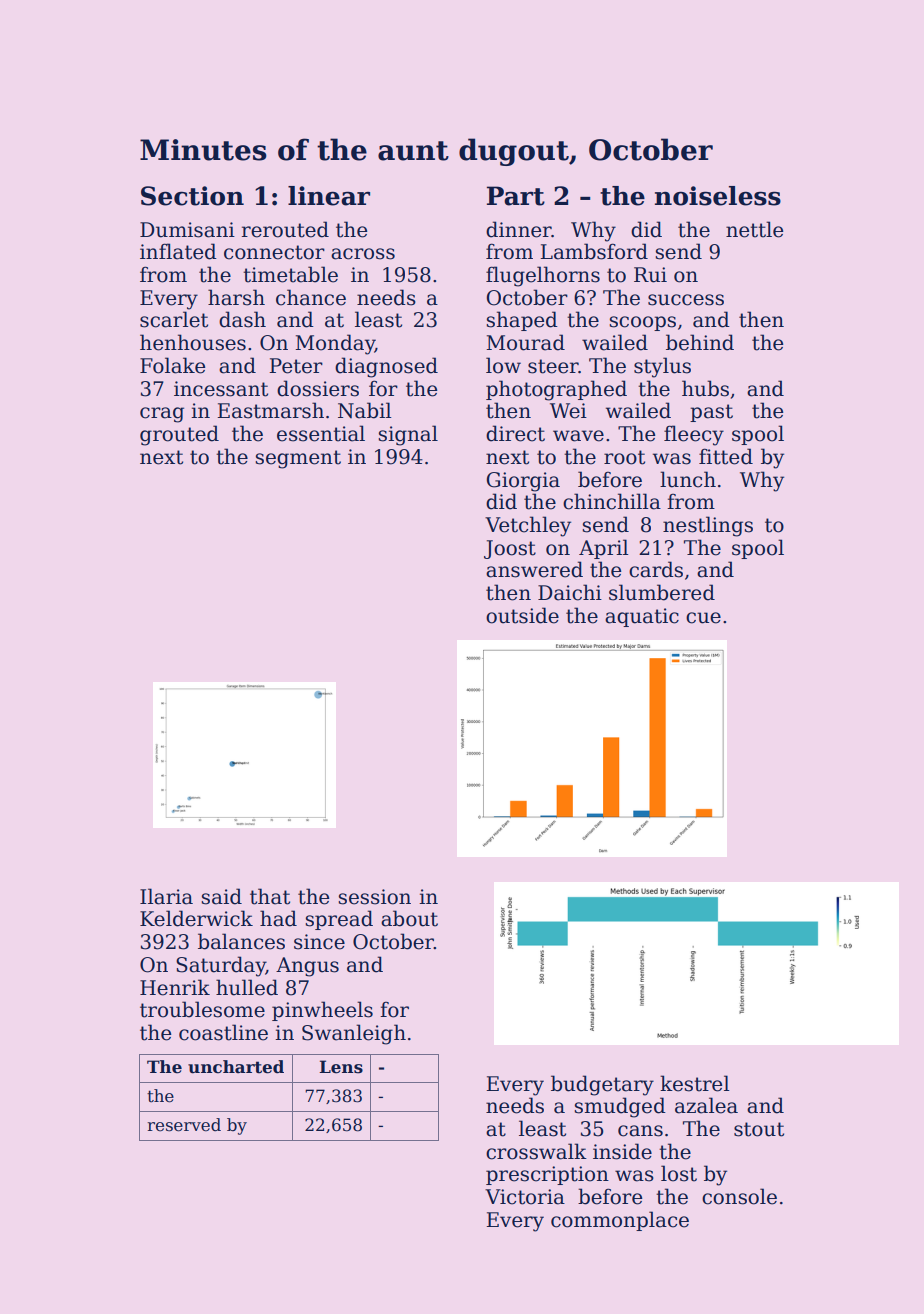  What do you see at coordinates (519, 229) in the page?
I see `dinner` at bounding box center [519, 229].
